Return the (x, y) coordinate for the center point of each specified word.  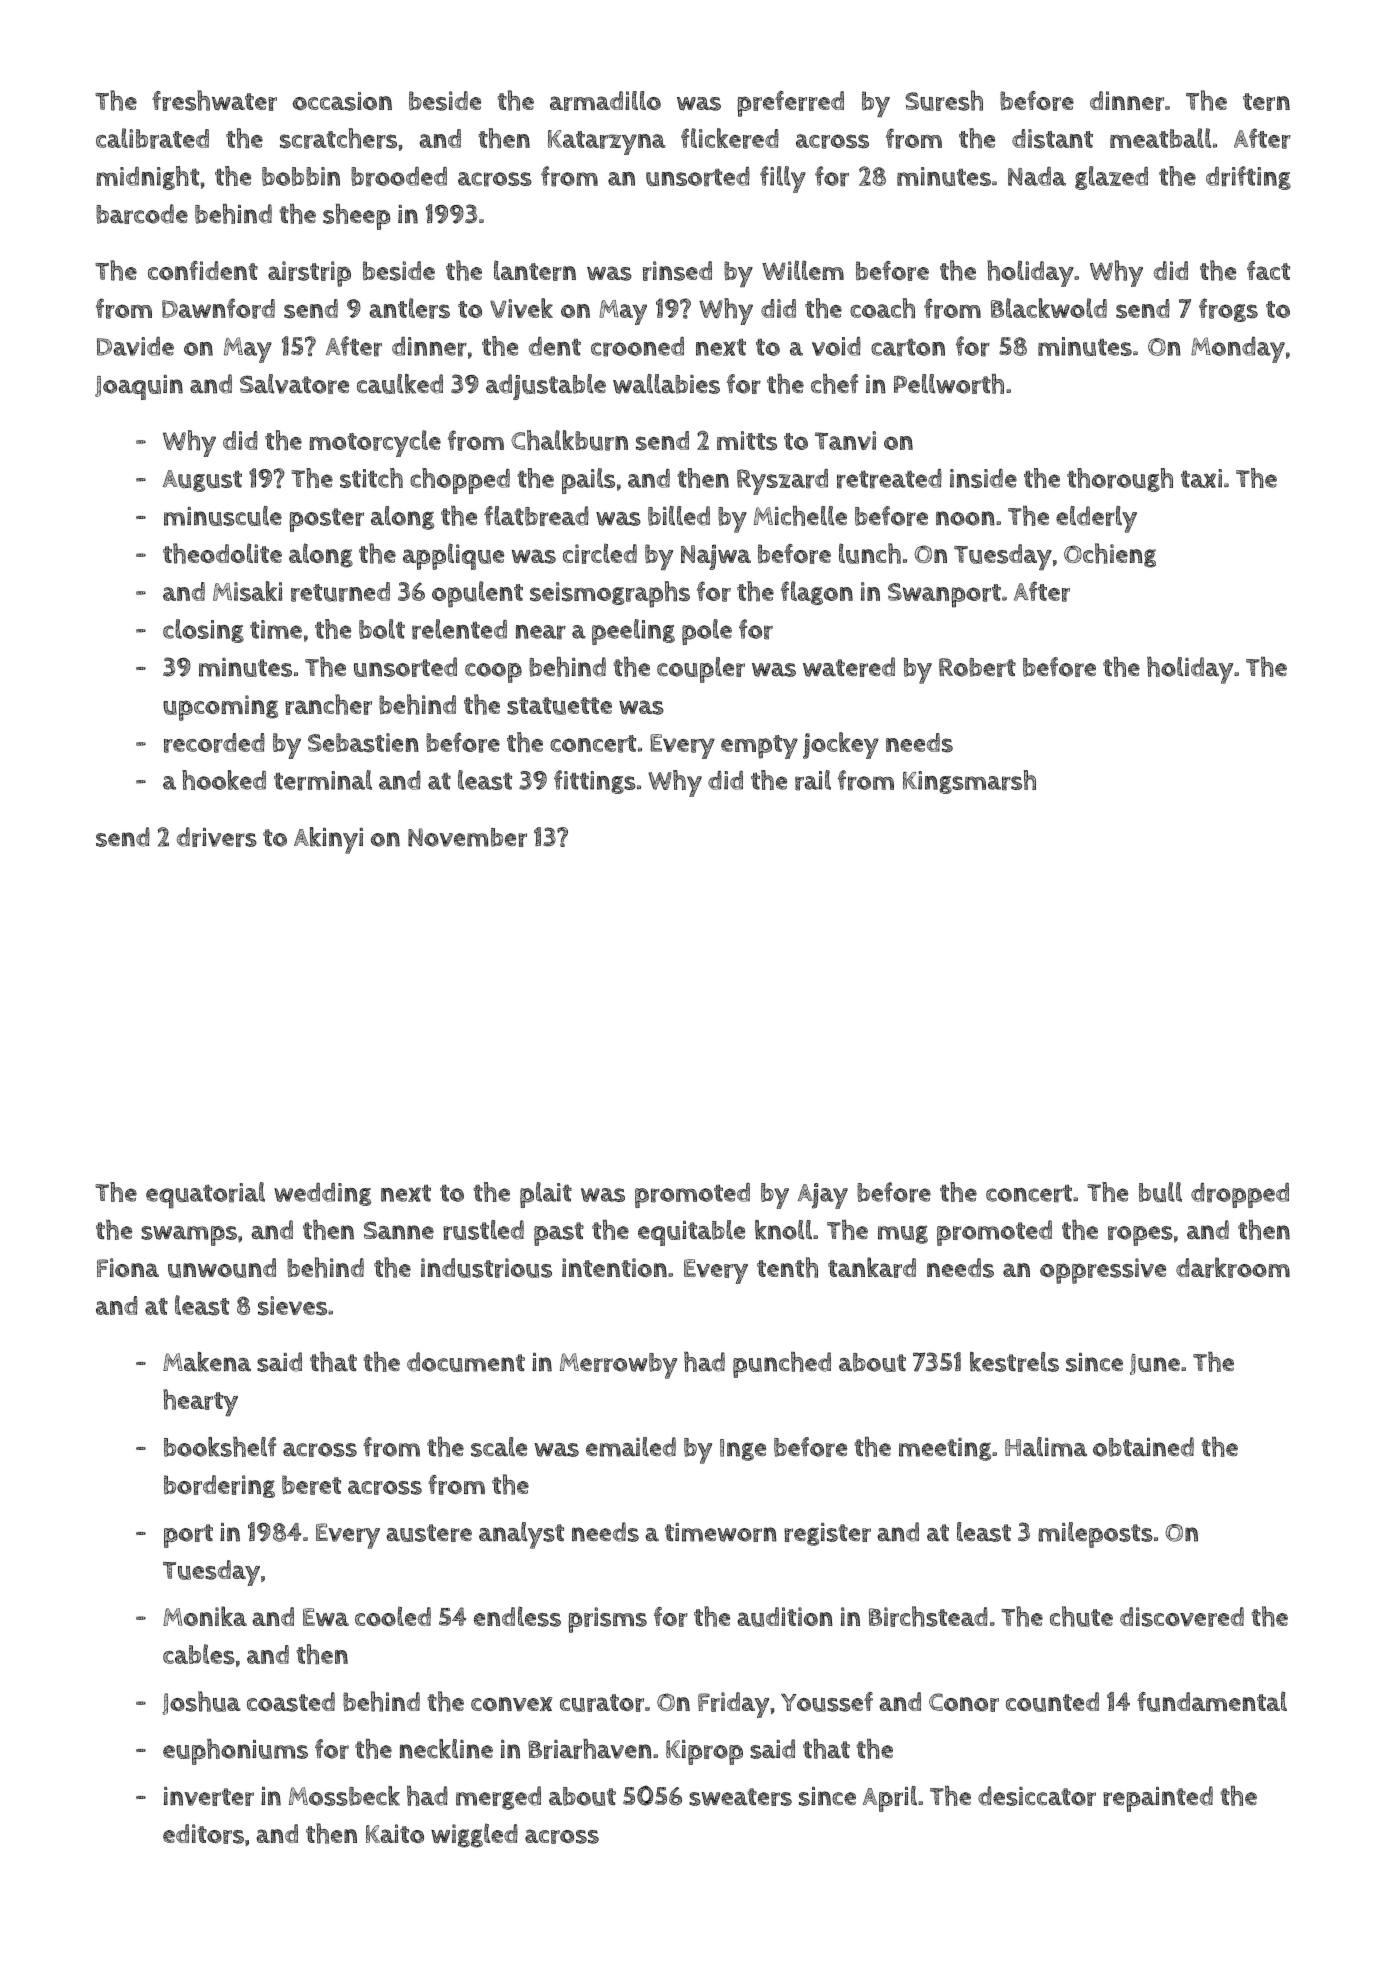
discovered (1182, 1617)
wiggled (474, 1835)
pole (707, 632)
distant (1052, 139)
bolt (382, 629)
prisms (607, 1620)
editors (203, 1834)
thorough (1120, 480)
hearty (200, 1403)
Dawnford (218, 308)
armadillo (605, 101)
